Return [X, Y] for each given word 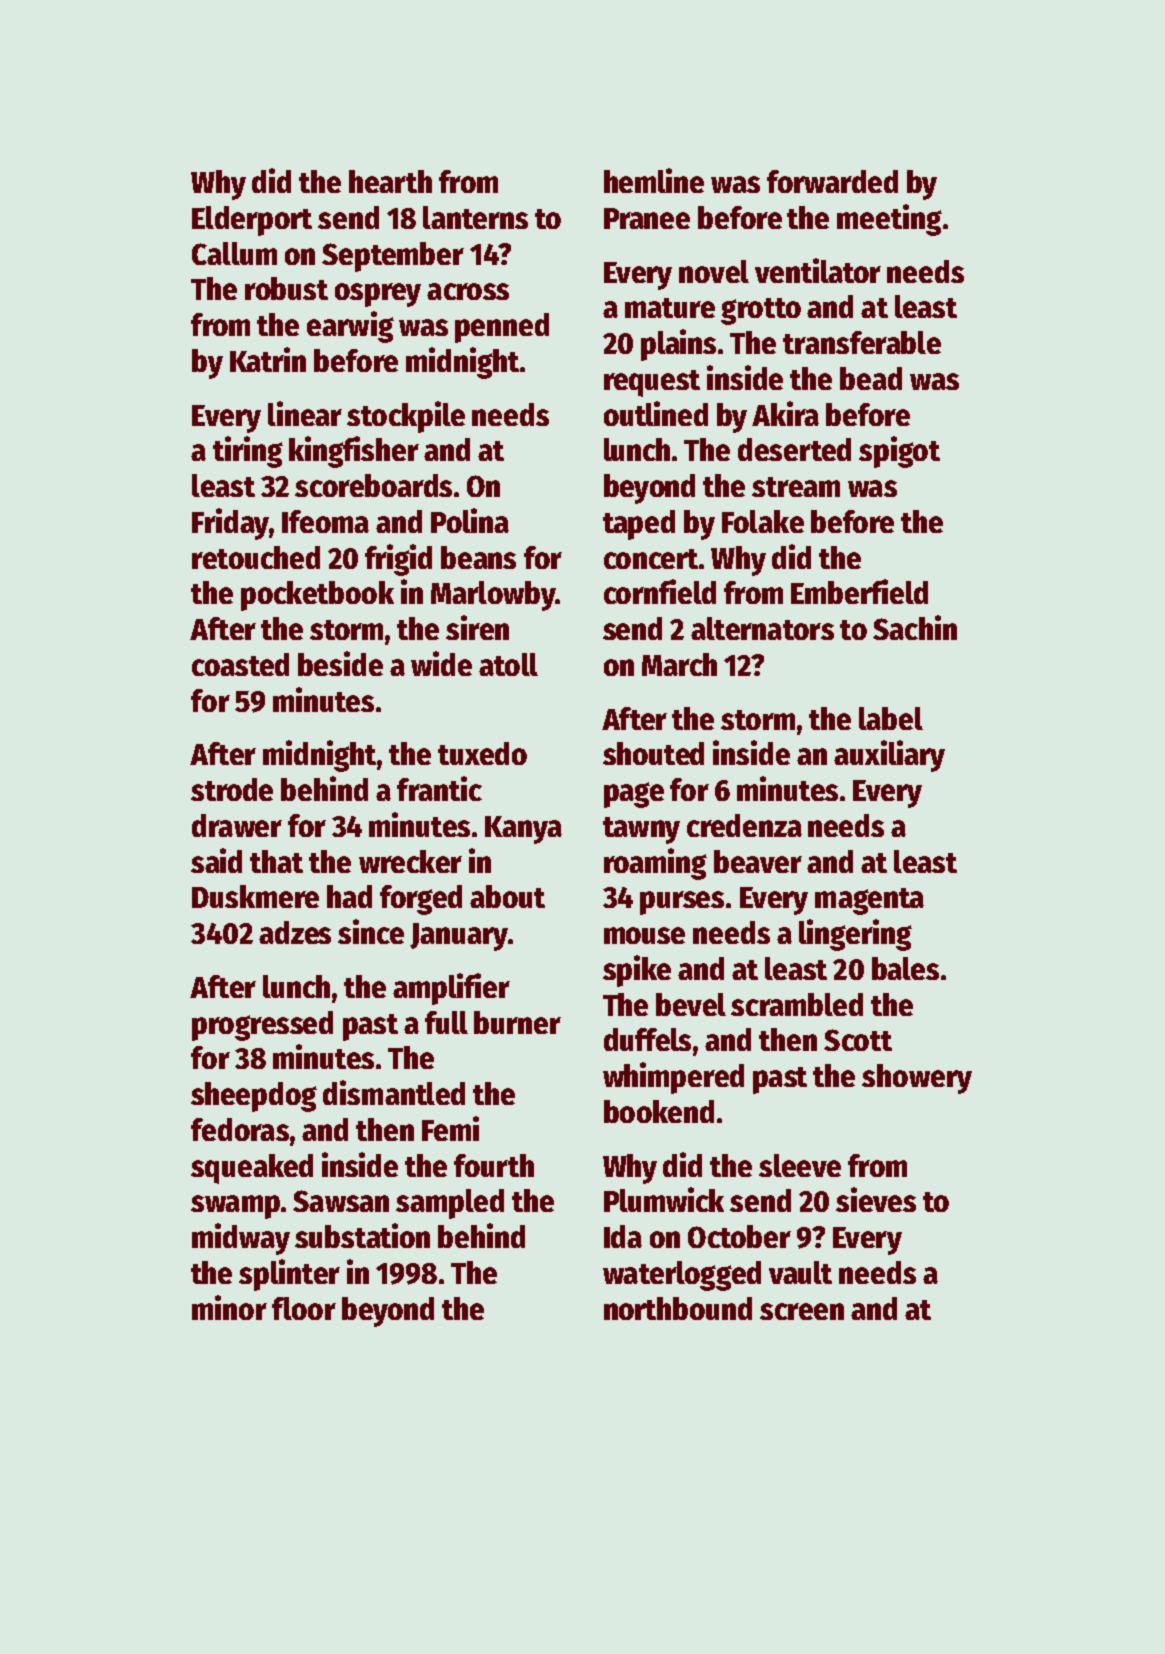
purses [682, 903]
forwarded [832, 181]
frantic [439, 788]
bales [905, 968]
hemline [654, 180]
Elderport [252, 221]
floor [304, 1308]
